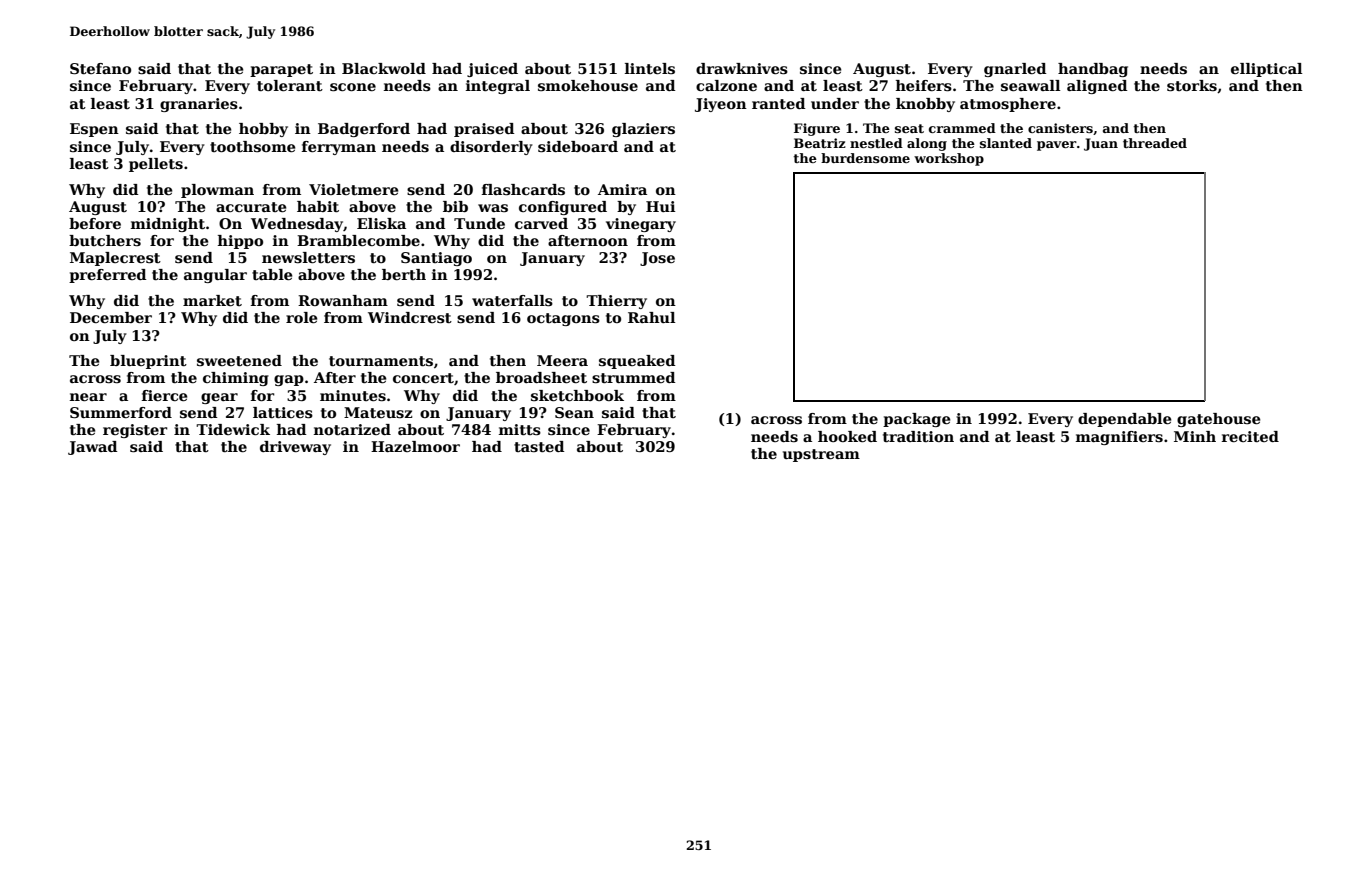 The width and height of the page is (1372, 887). I want to click on Rowanham, so click(343, 300).
